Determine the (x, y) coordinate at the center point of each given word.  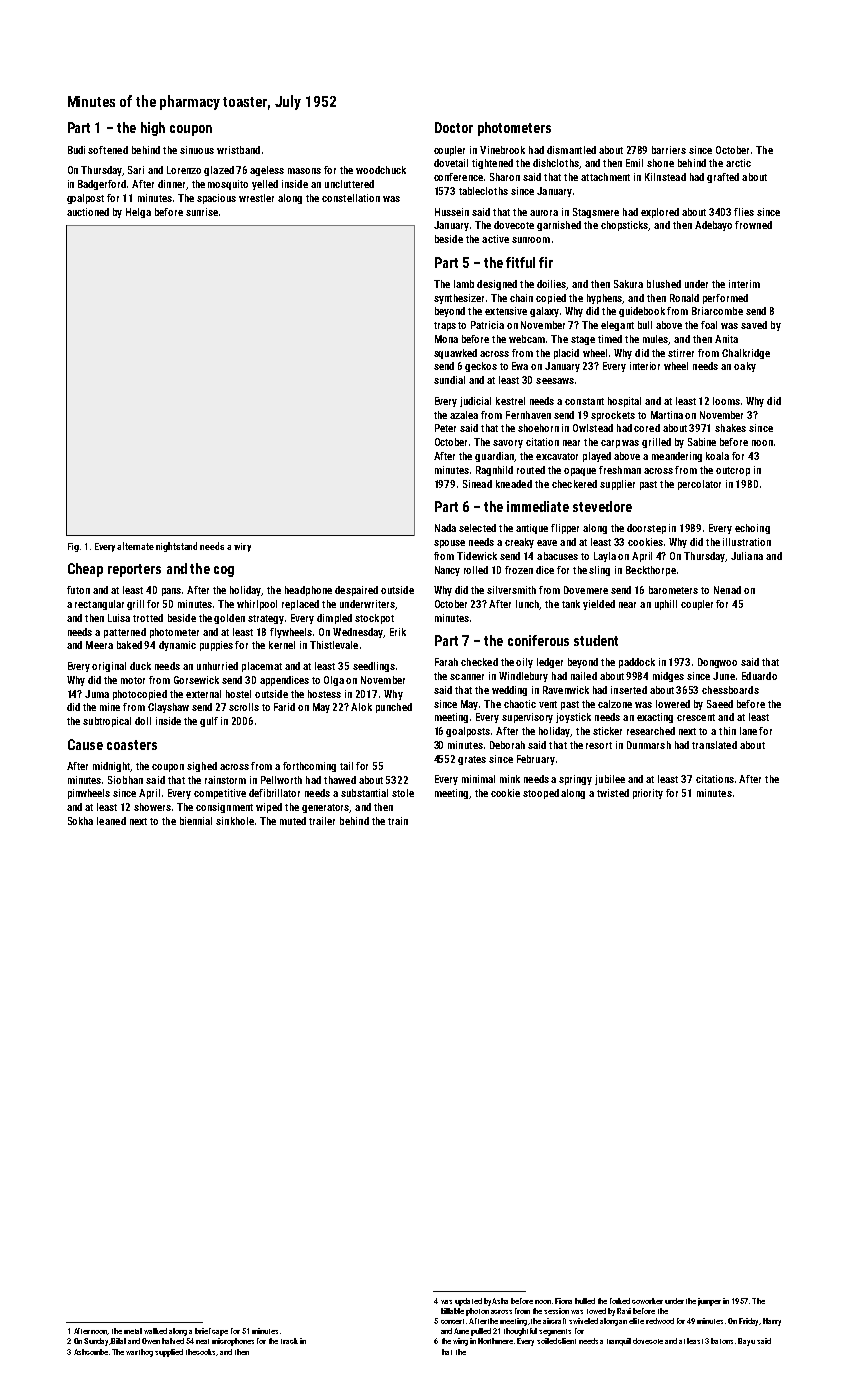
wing (460, 1342)
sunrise (202, 212)
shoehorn (538, 428)
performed (725, 299)
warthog (139, 1353)
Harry (772, 1322)
